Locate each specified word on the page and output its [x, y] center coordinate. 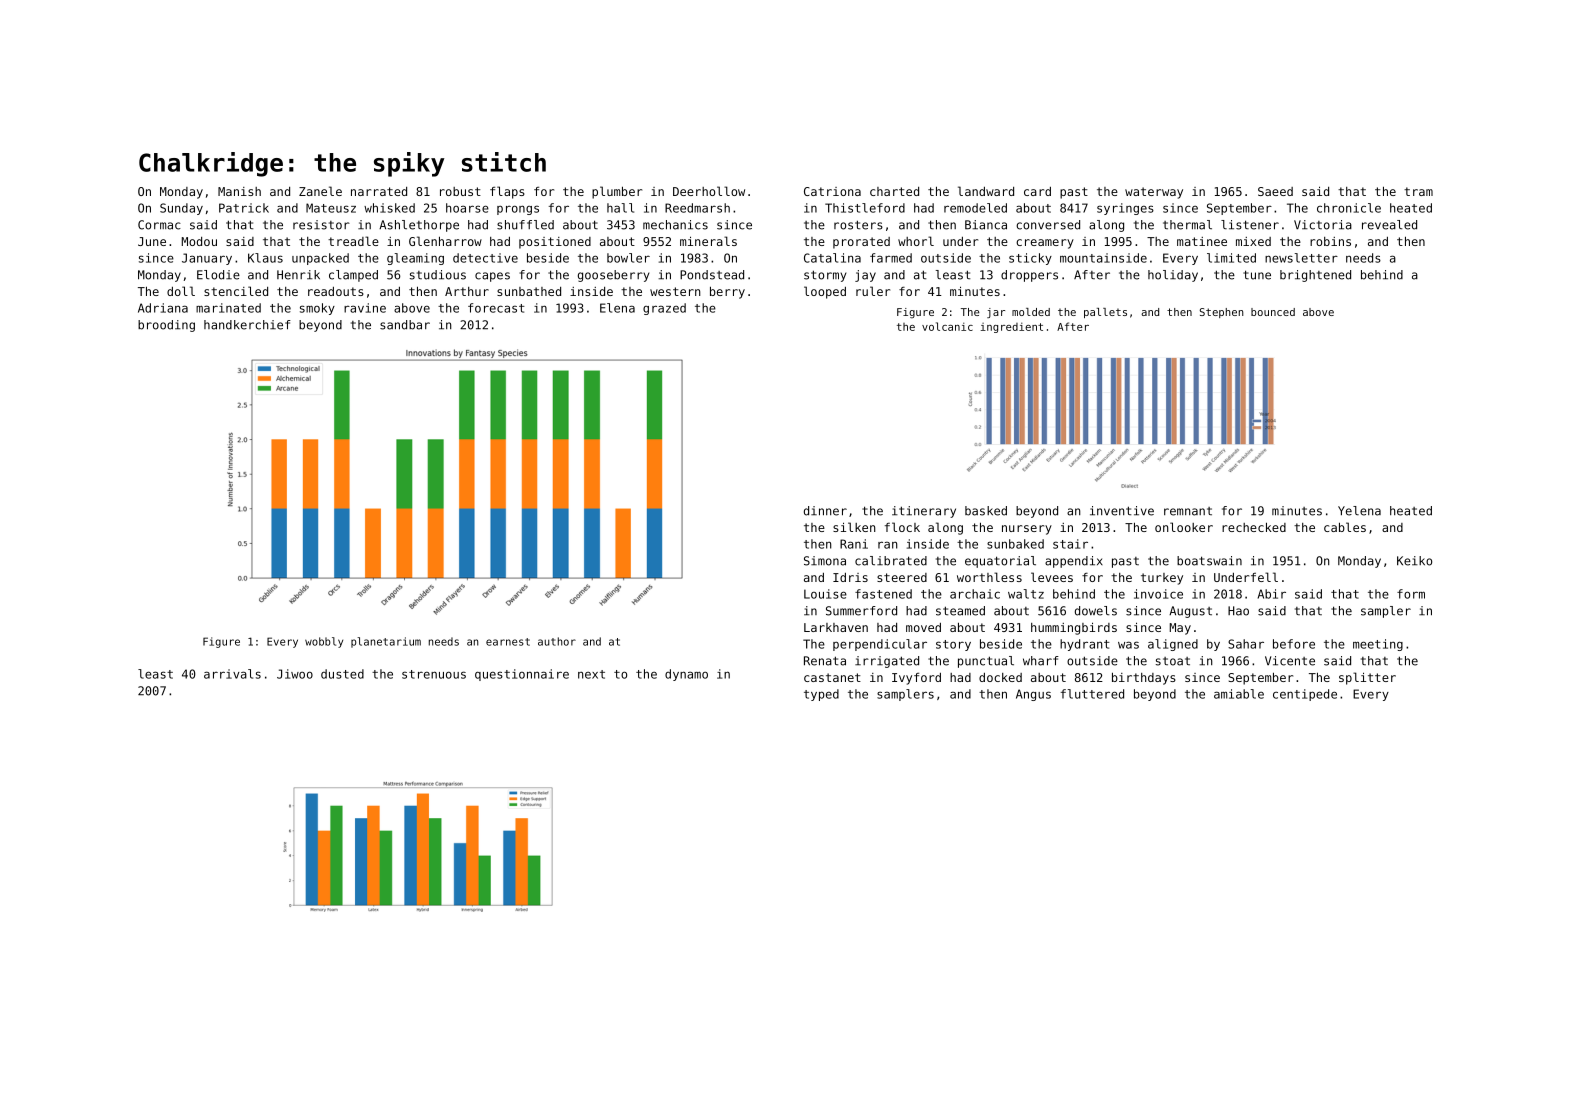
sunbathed [529, 291]
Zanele [320, 191]
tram [1418, 191]
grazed [664, 309]
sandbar [405, 325]
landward [986, 191]
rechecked [1254, 527]
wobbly [324, 642]
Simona [825, 561]
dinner [825, 511]
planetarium [386, 642]
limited [1231, 258]
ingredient [1012, 328]
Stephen [1222, 313]
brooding [166, 326]
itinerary [924, 512]
